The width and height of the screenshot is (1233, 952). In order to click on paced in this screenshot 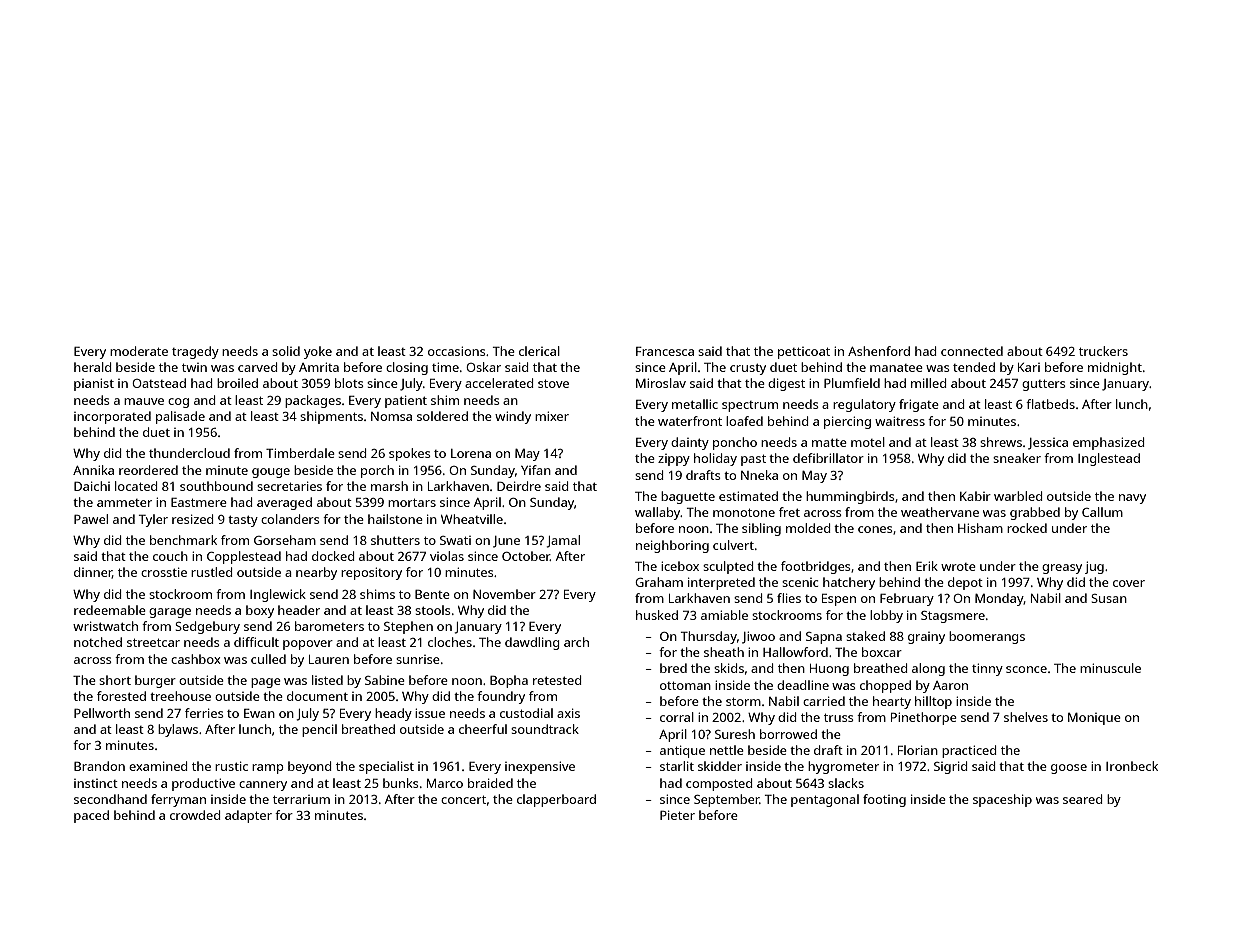, I will do `click(91, 816)`.
